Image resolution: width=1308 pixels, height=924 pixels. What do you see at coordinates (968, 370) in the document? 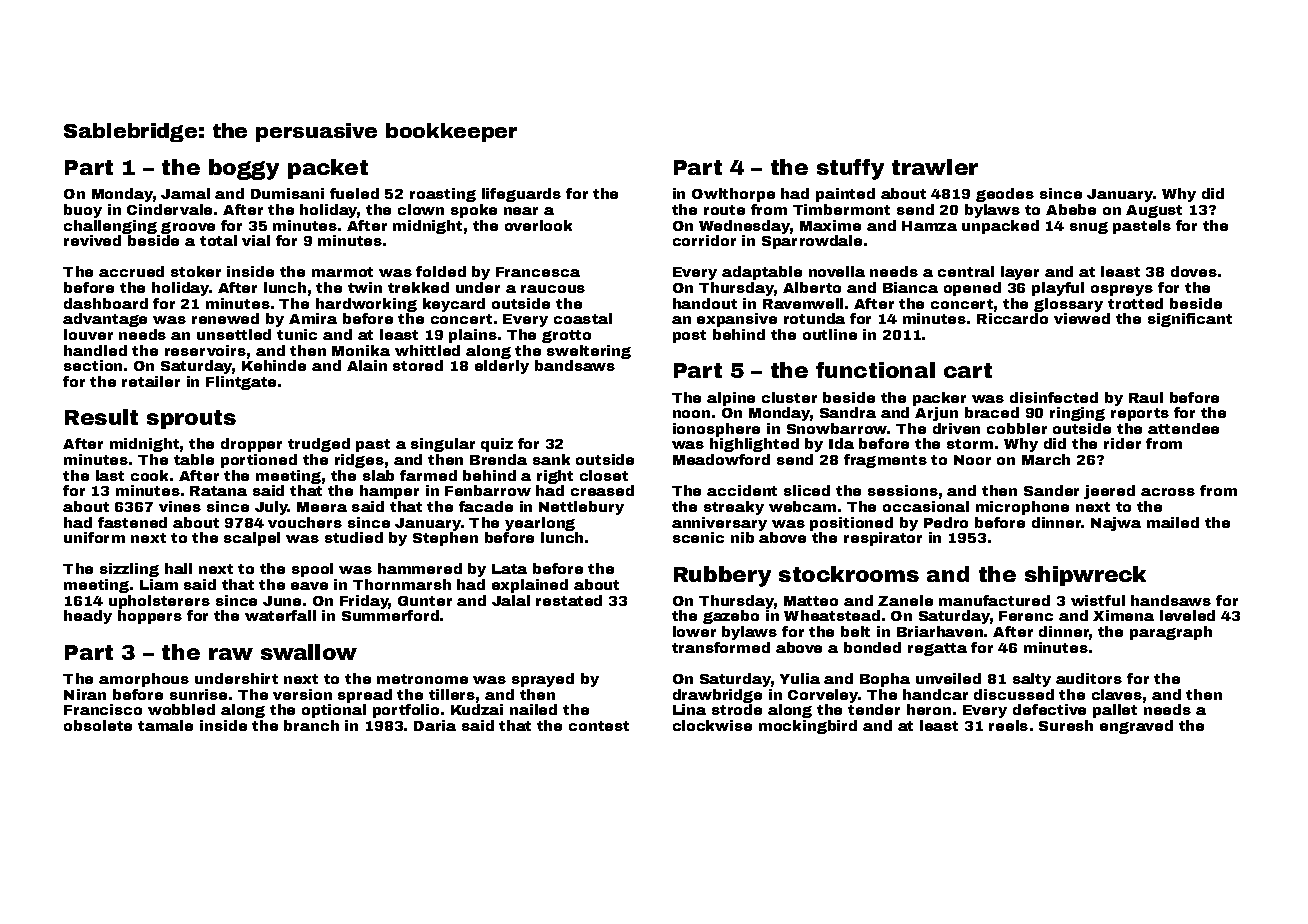
I see `cart` at bounding box center [968, 370].
